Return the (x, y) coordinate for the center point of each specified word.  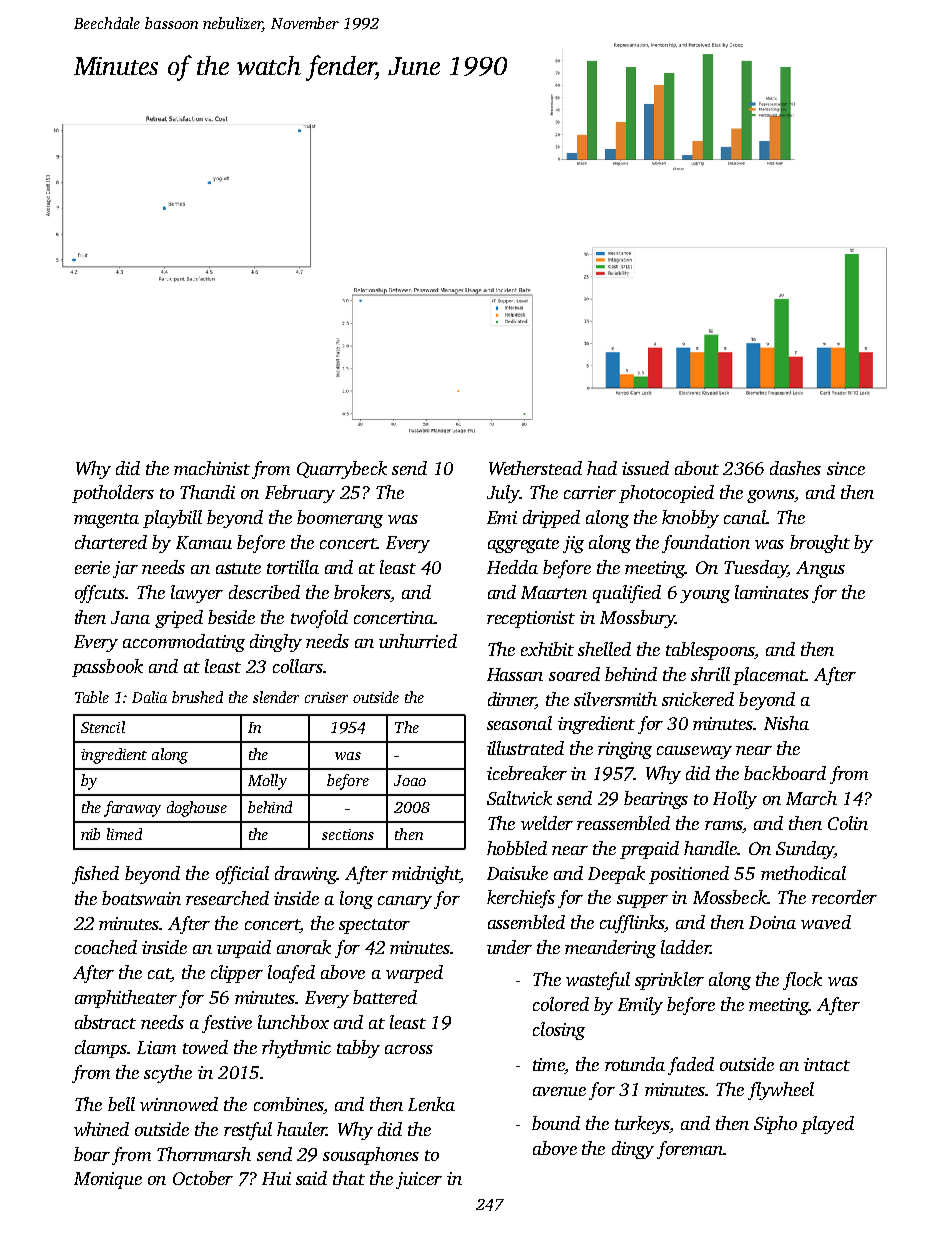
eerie (92, 567)
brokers (362, 592)
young (705, 596)
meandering (610, 949)
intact (827, 1064)
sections (348, 834)
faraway (132, 809)
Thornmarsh (204, 1154)
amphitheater (126, 999)
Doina (772, 922)
